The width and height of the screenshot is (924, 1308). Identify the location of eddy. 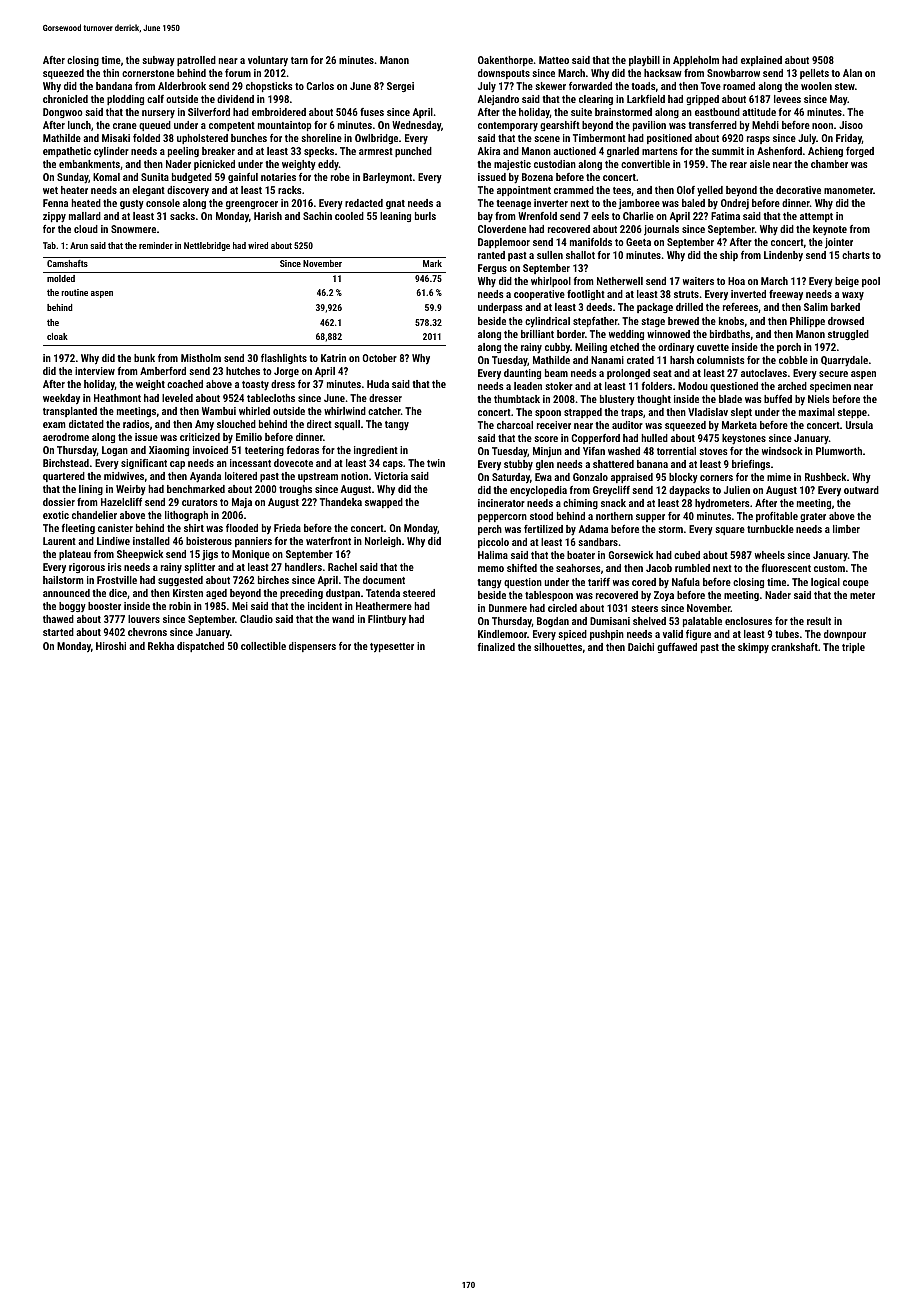
(328, 165).
